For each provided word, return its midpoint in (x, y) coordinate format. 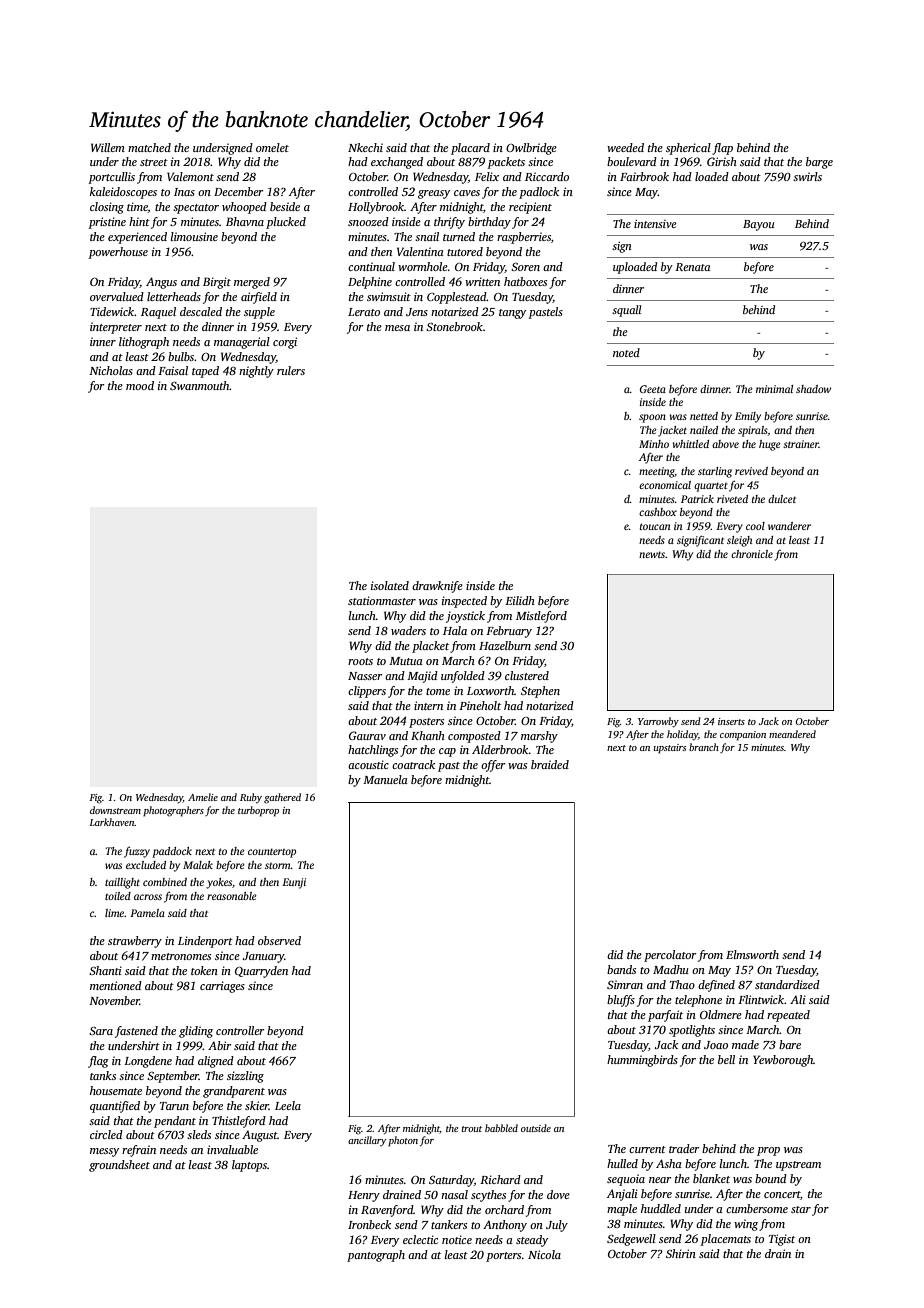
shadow (813, 389)
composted (474, 737)
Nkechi (365, 147)
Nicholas (111, 370)
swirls (807, 176)
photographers (173, 811)
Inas (184, 192)
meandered (792, 734)
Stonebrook (454, 326)
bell (726, 1059)
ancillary (367, 1141)
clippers (367, 692)
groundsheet (119, 1166)
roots (360, 661)
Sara (101, 1031)
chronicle (752, 554)
